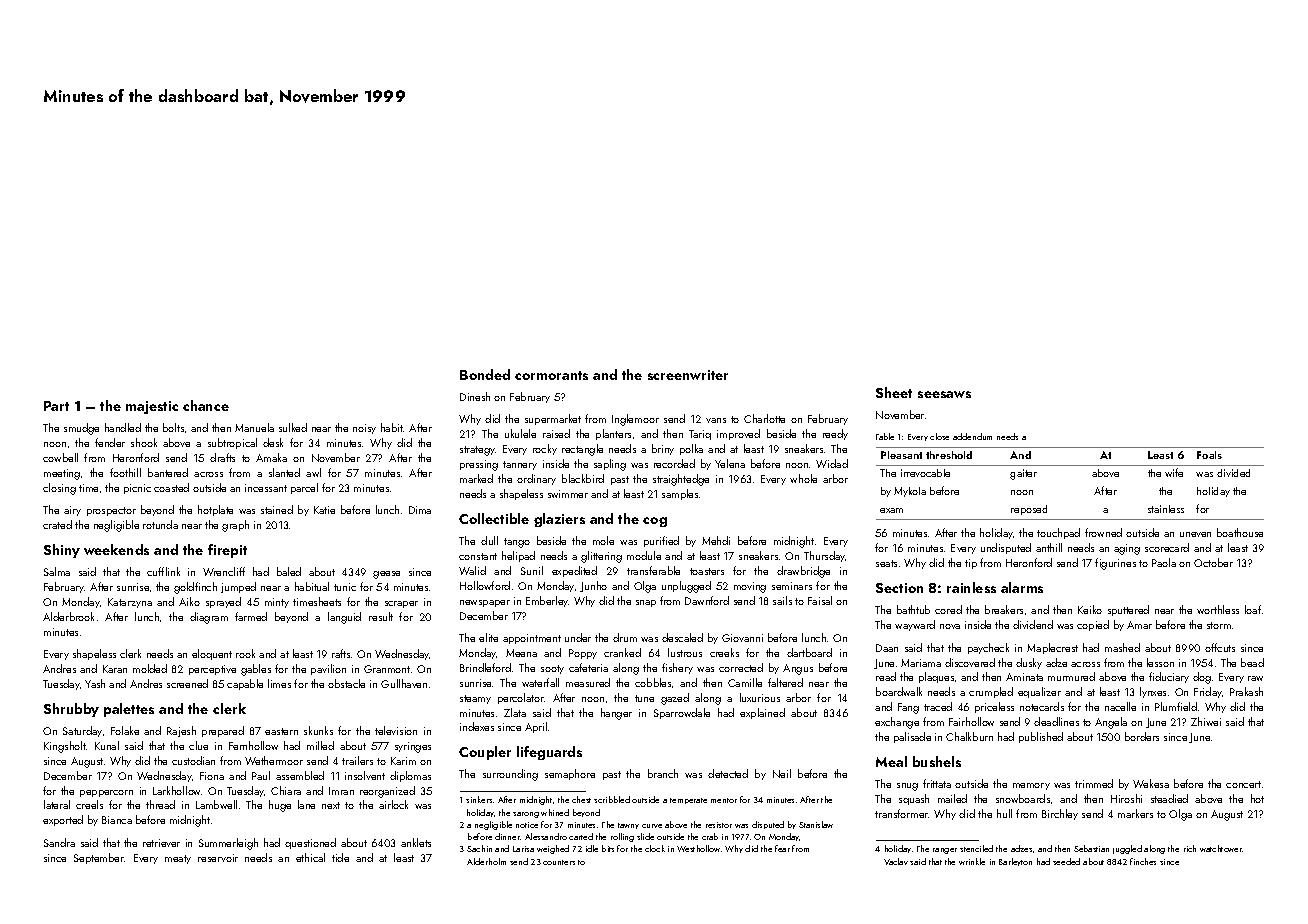 The height and width of the screenshot is (924, 1308). What do you see at coordinates (273, 442) in the screenshot?
I see `desk` at bounding box center [273, 442].
